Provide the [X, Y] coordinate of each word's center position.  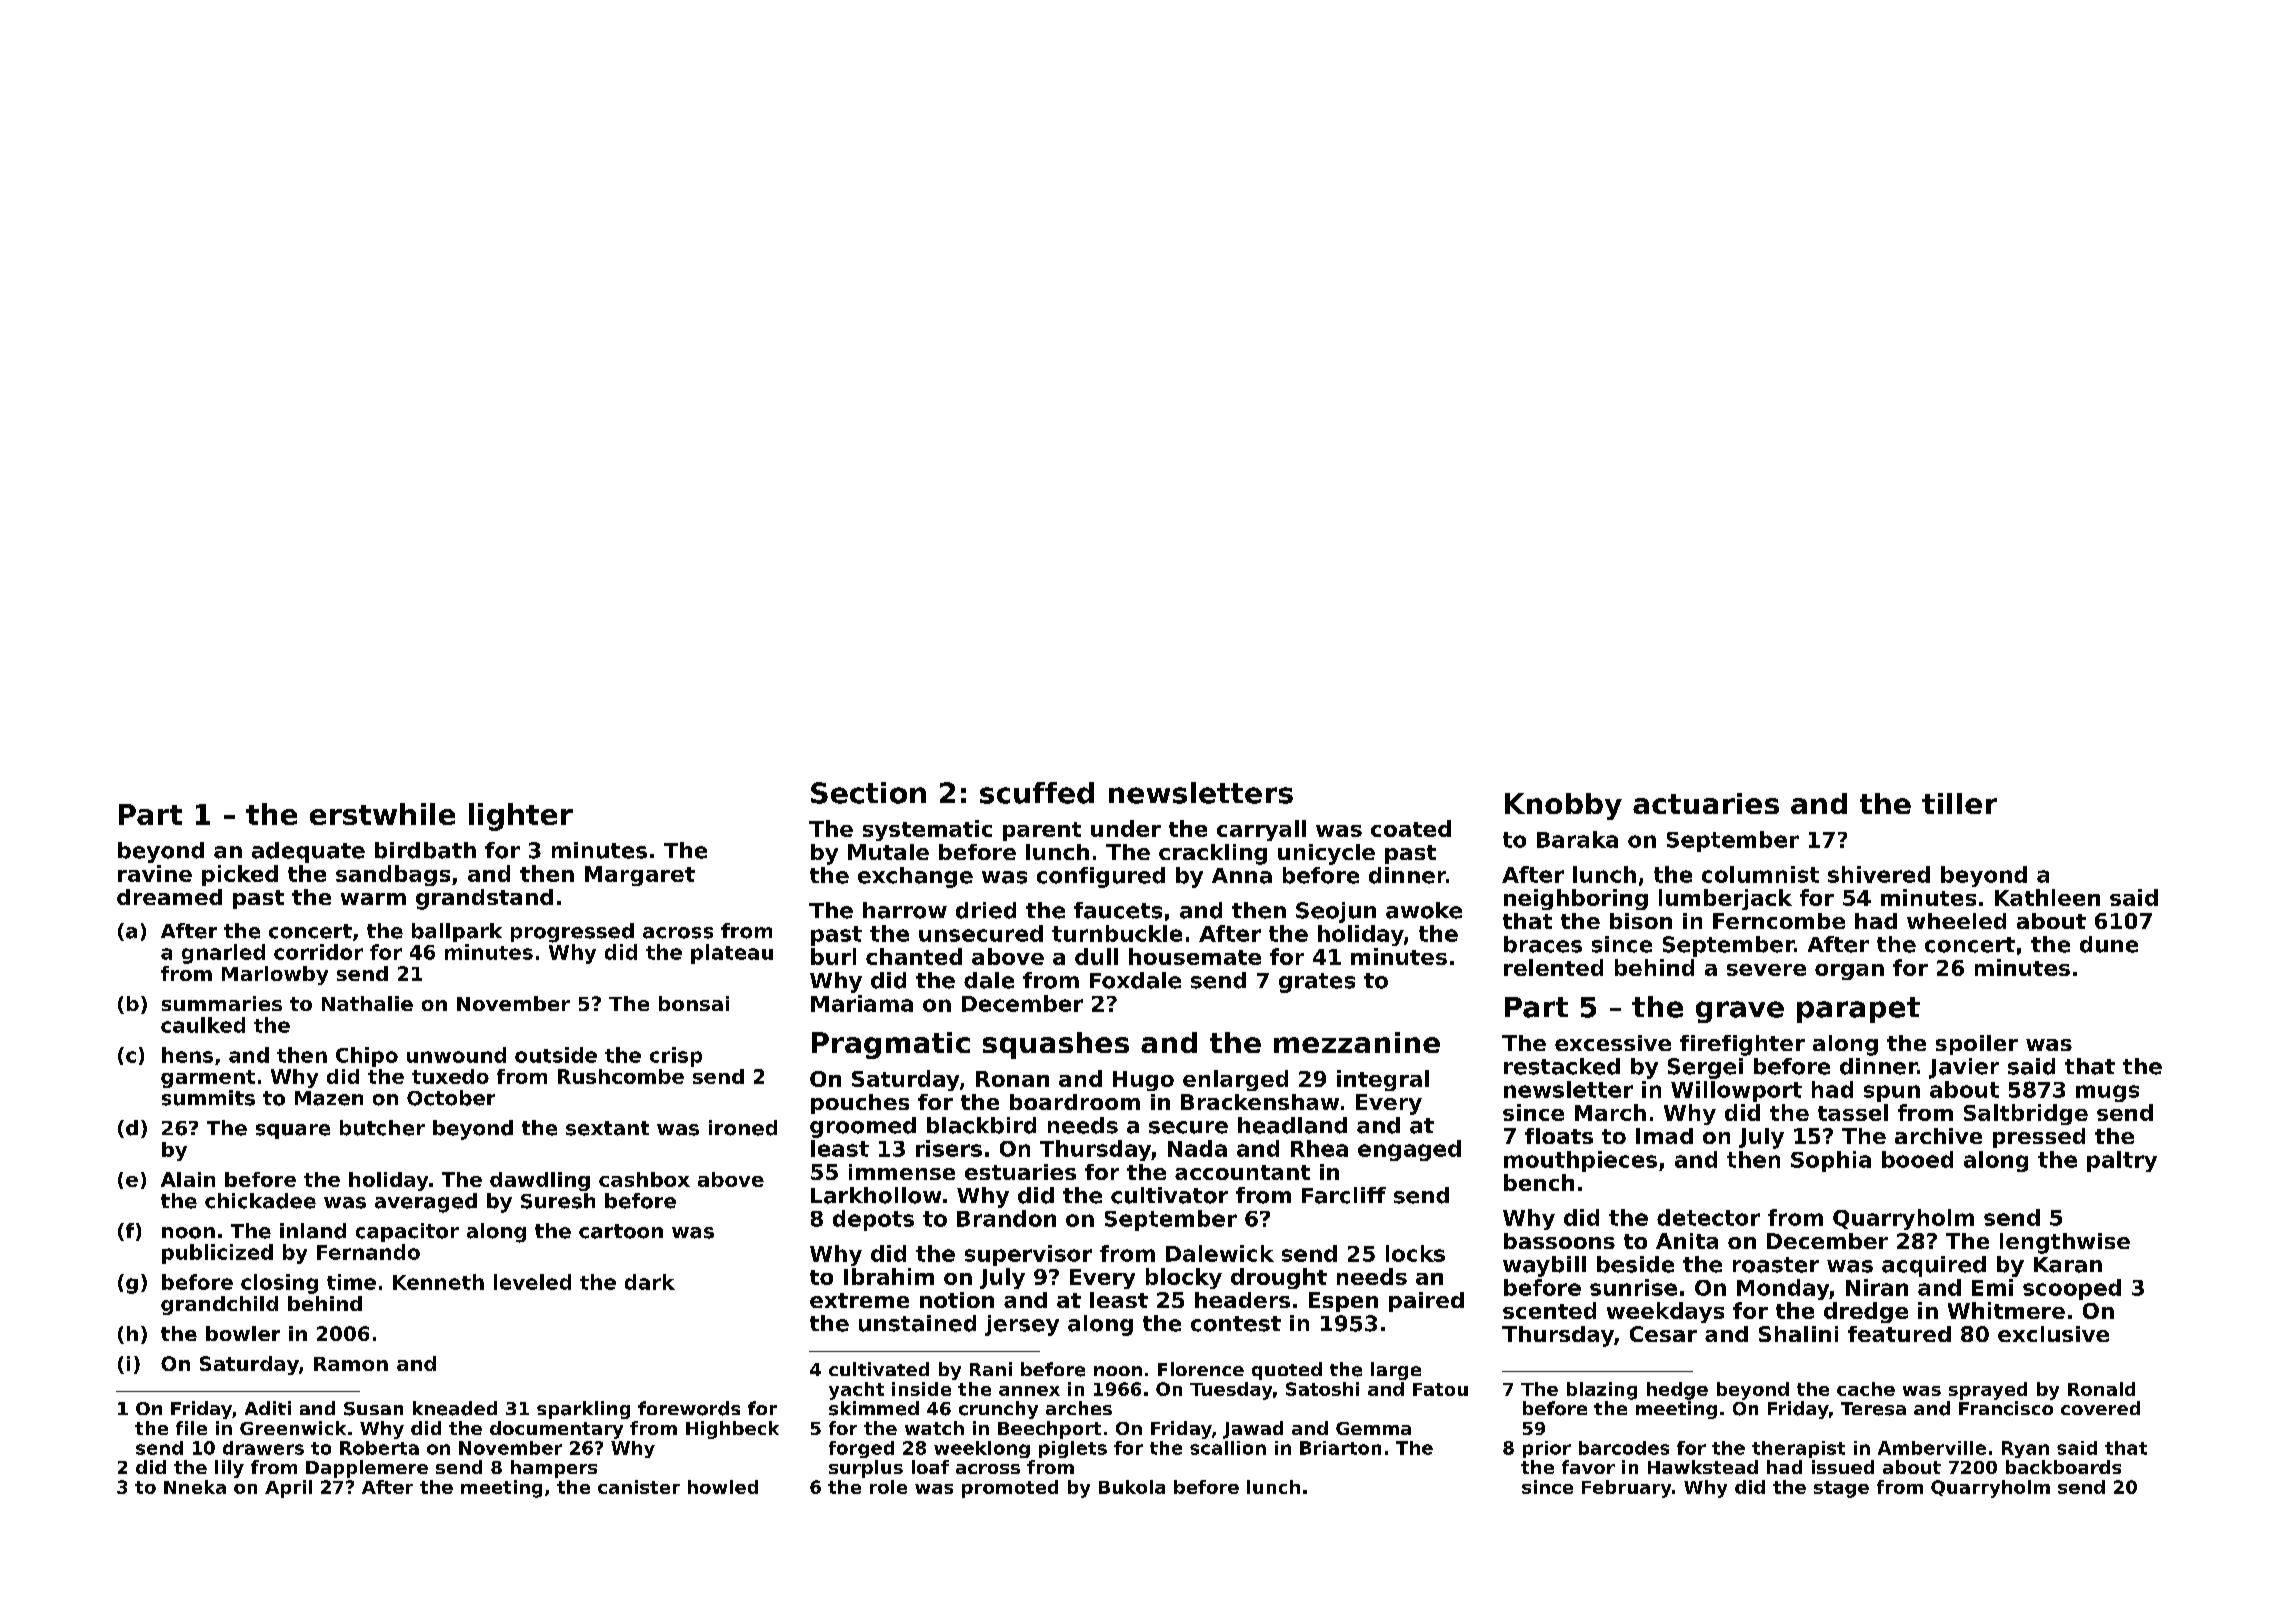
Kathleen [2047, 897]
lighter [521, 817]
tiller [1959, 803]
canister [639, 1487]
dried [986, 910]
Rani [991, 1369]
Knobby [1563, 806]
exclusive [2053, 1334]
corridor [318, 952]
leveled [532, 1282]
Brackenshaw [1260, 1102]
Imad [1664, 1136]
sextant [607, 1128]
